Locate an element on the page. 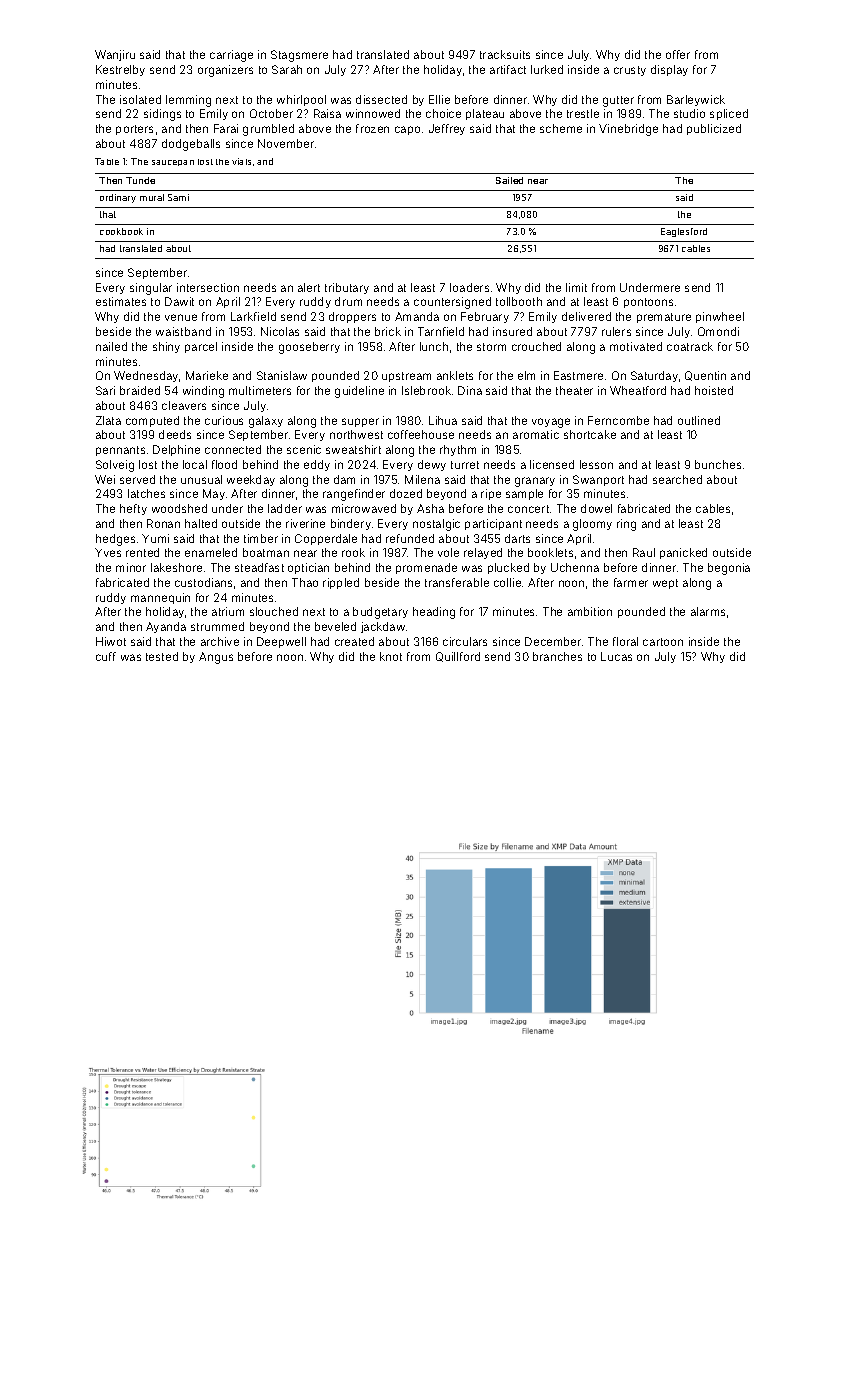 This document has width=849, height=1400. tested is located at coordinates (162, 656).
